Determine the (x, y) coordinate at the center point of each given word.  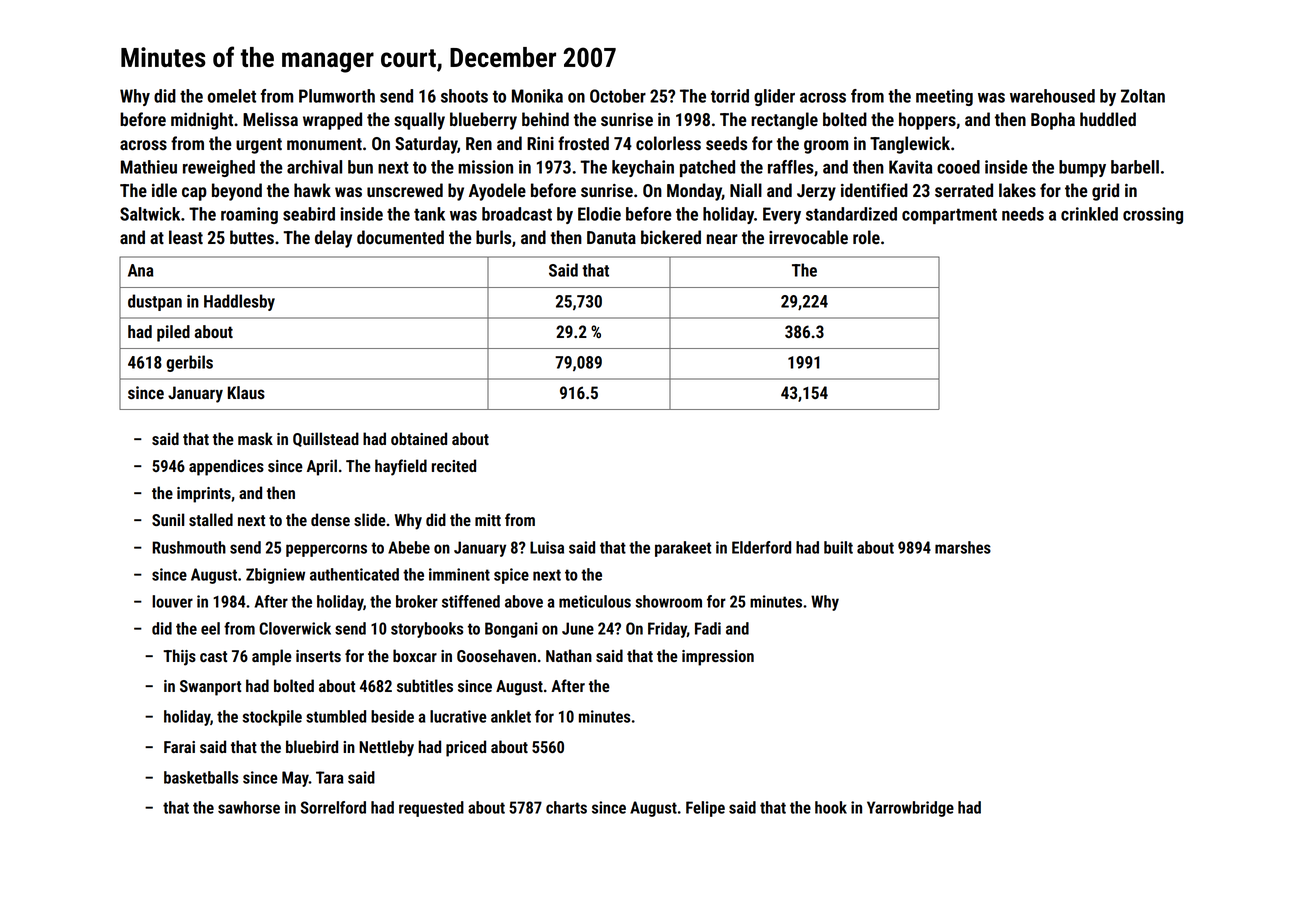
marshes (963, 547)
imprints (204, 495)
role (866, 237)
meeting (944, 97)
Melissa (270, 119)
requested (431, 809)
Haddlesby (239, 302)
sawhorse (249, 807)
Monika (537, 96)
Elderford (761, 547)
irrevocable (808, 237)
